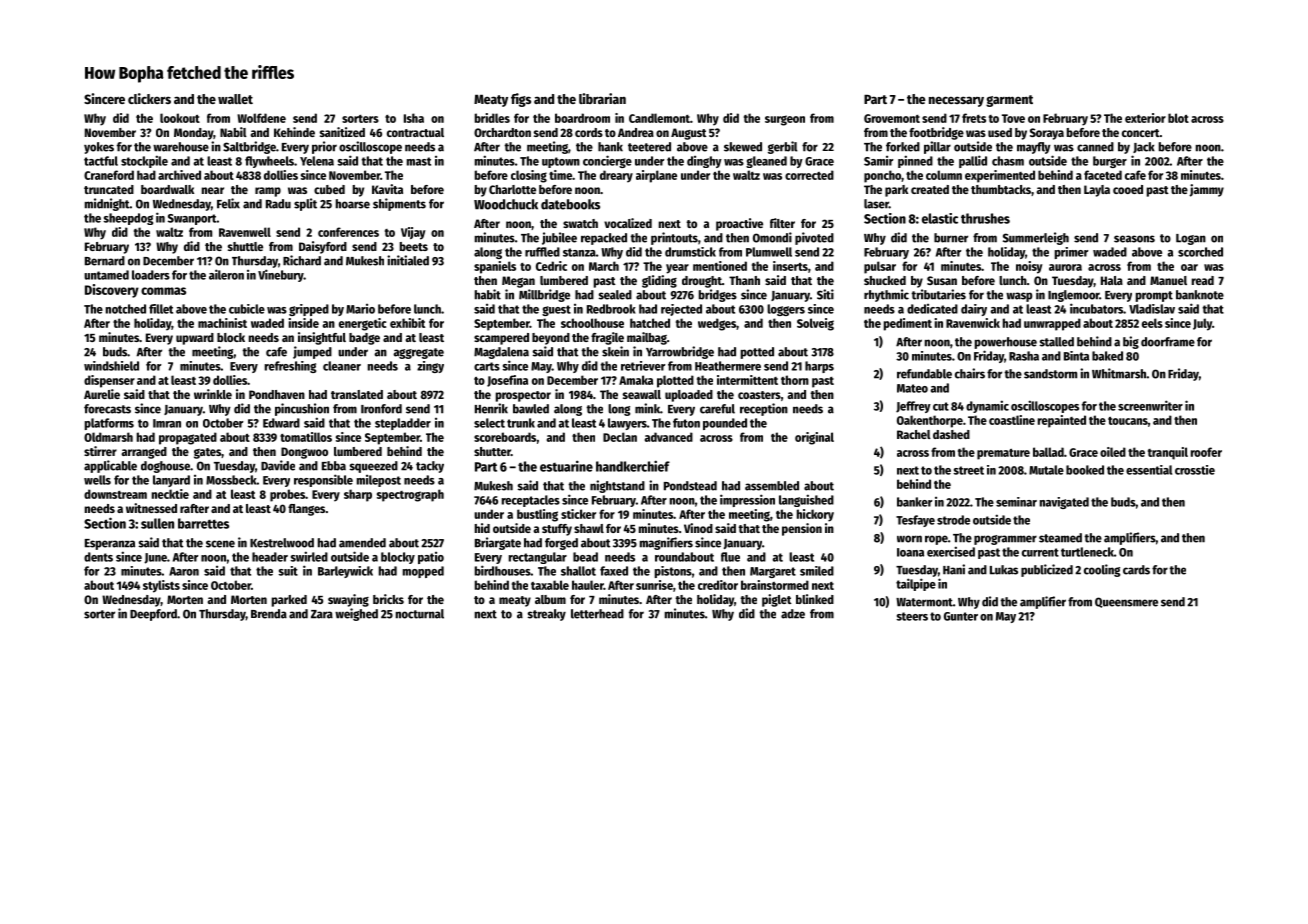 This screenshot has width=1308, height=924. What do you see at coordinates (431, 558) in the screenshot?
I see `patio` at bounding box center [431, 558].
